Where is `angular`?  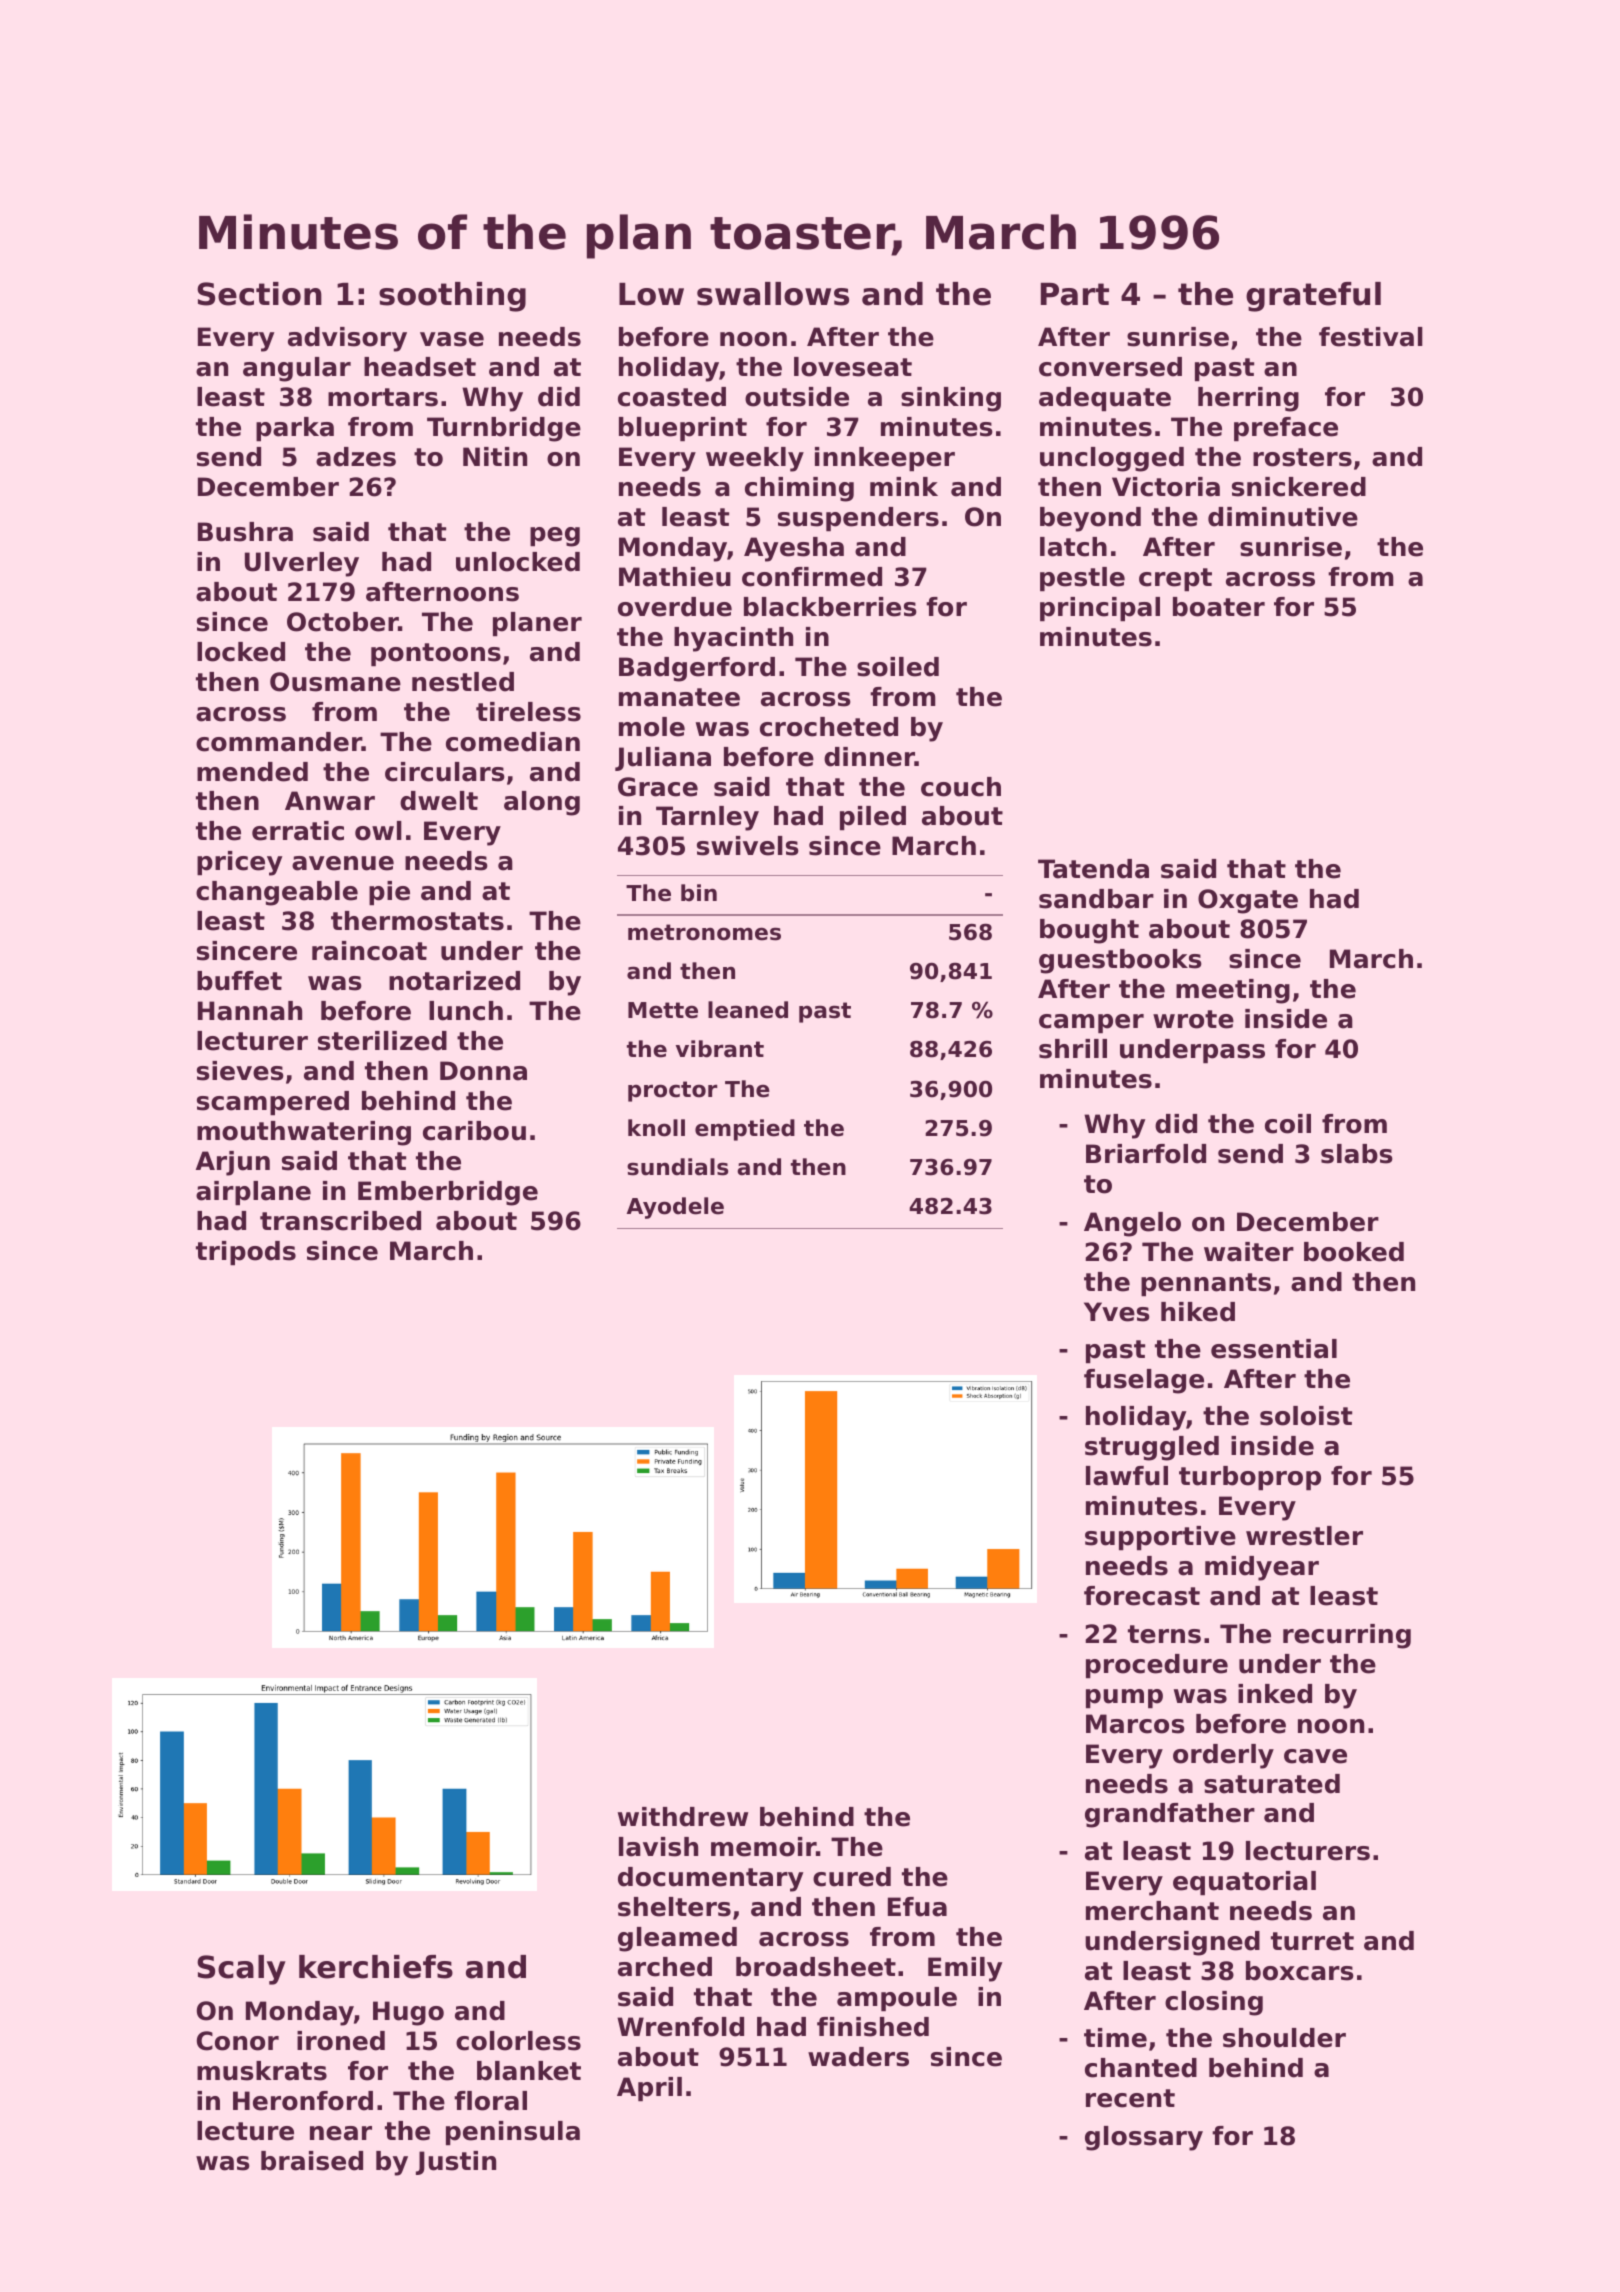 angular is located at coordinates (297, 369).
